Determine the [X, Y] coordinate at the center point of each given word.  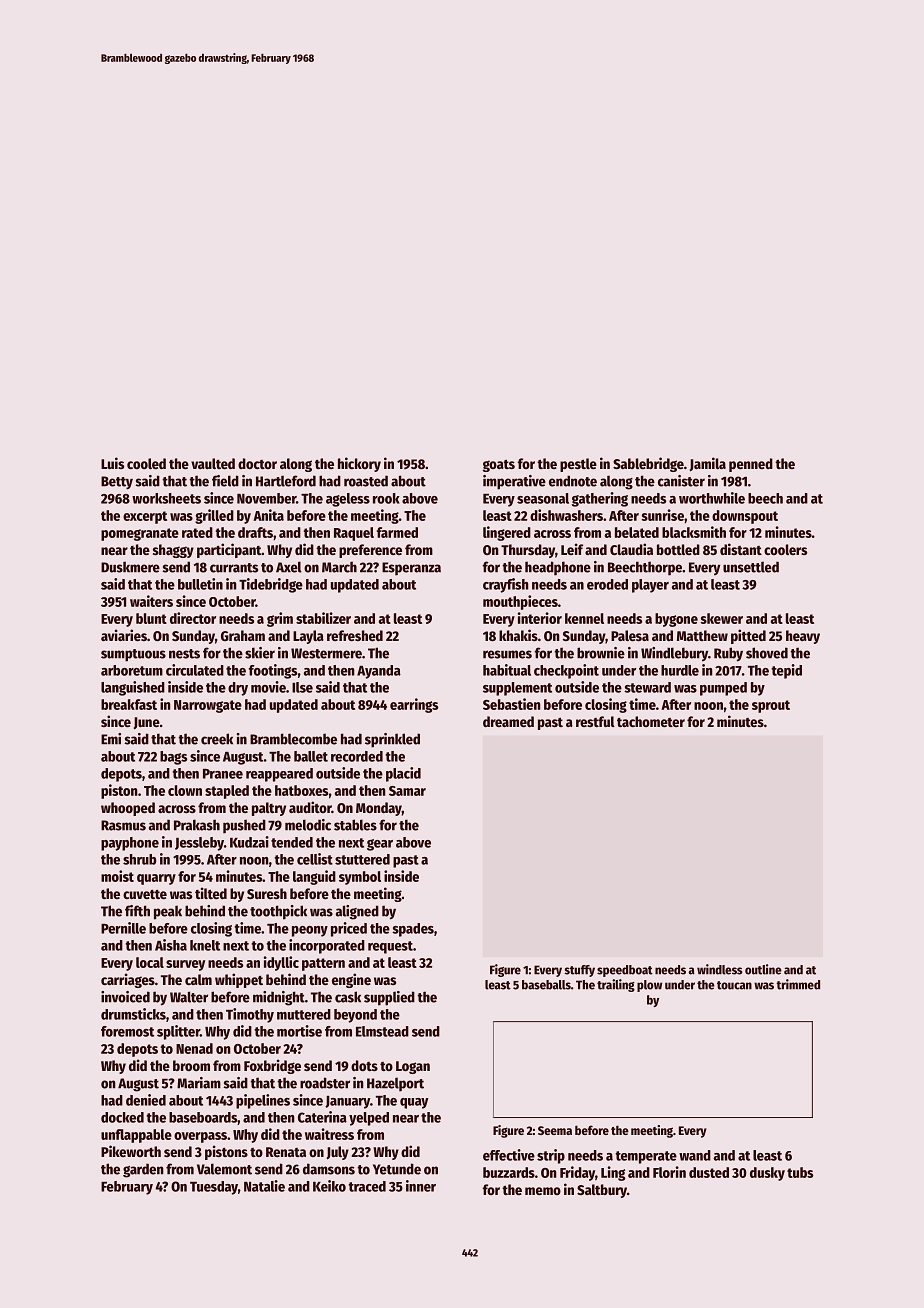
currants [234, 568]
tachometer [651, 721]
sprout [771, 706]
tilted [211, 893]
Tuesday [214, 1188]
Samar [407, 791]
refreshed [355, 635]
